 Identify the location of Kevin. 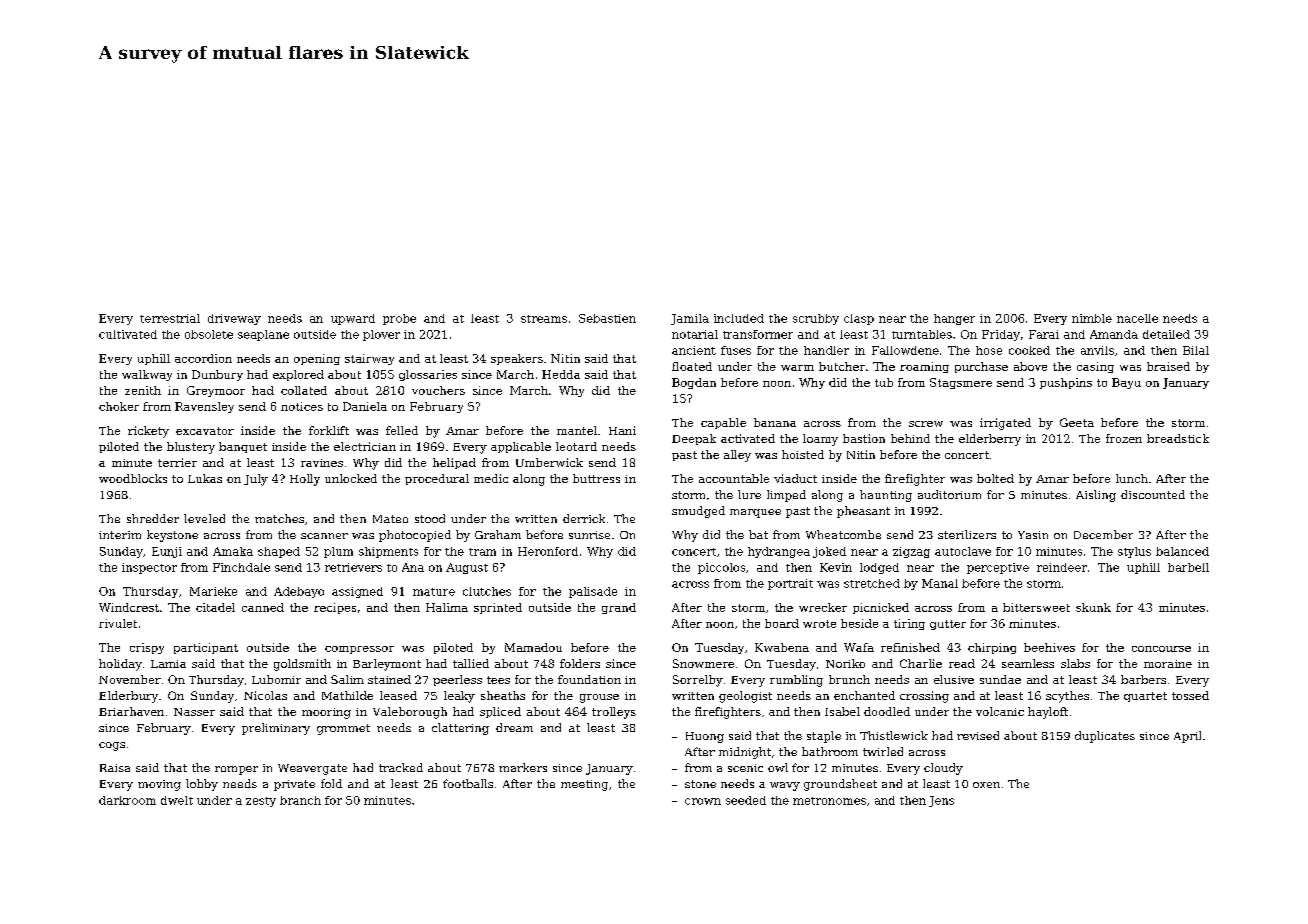
(836, 567).
